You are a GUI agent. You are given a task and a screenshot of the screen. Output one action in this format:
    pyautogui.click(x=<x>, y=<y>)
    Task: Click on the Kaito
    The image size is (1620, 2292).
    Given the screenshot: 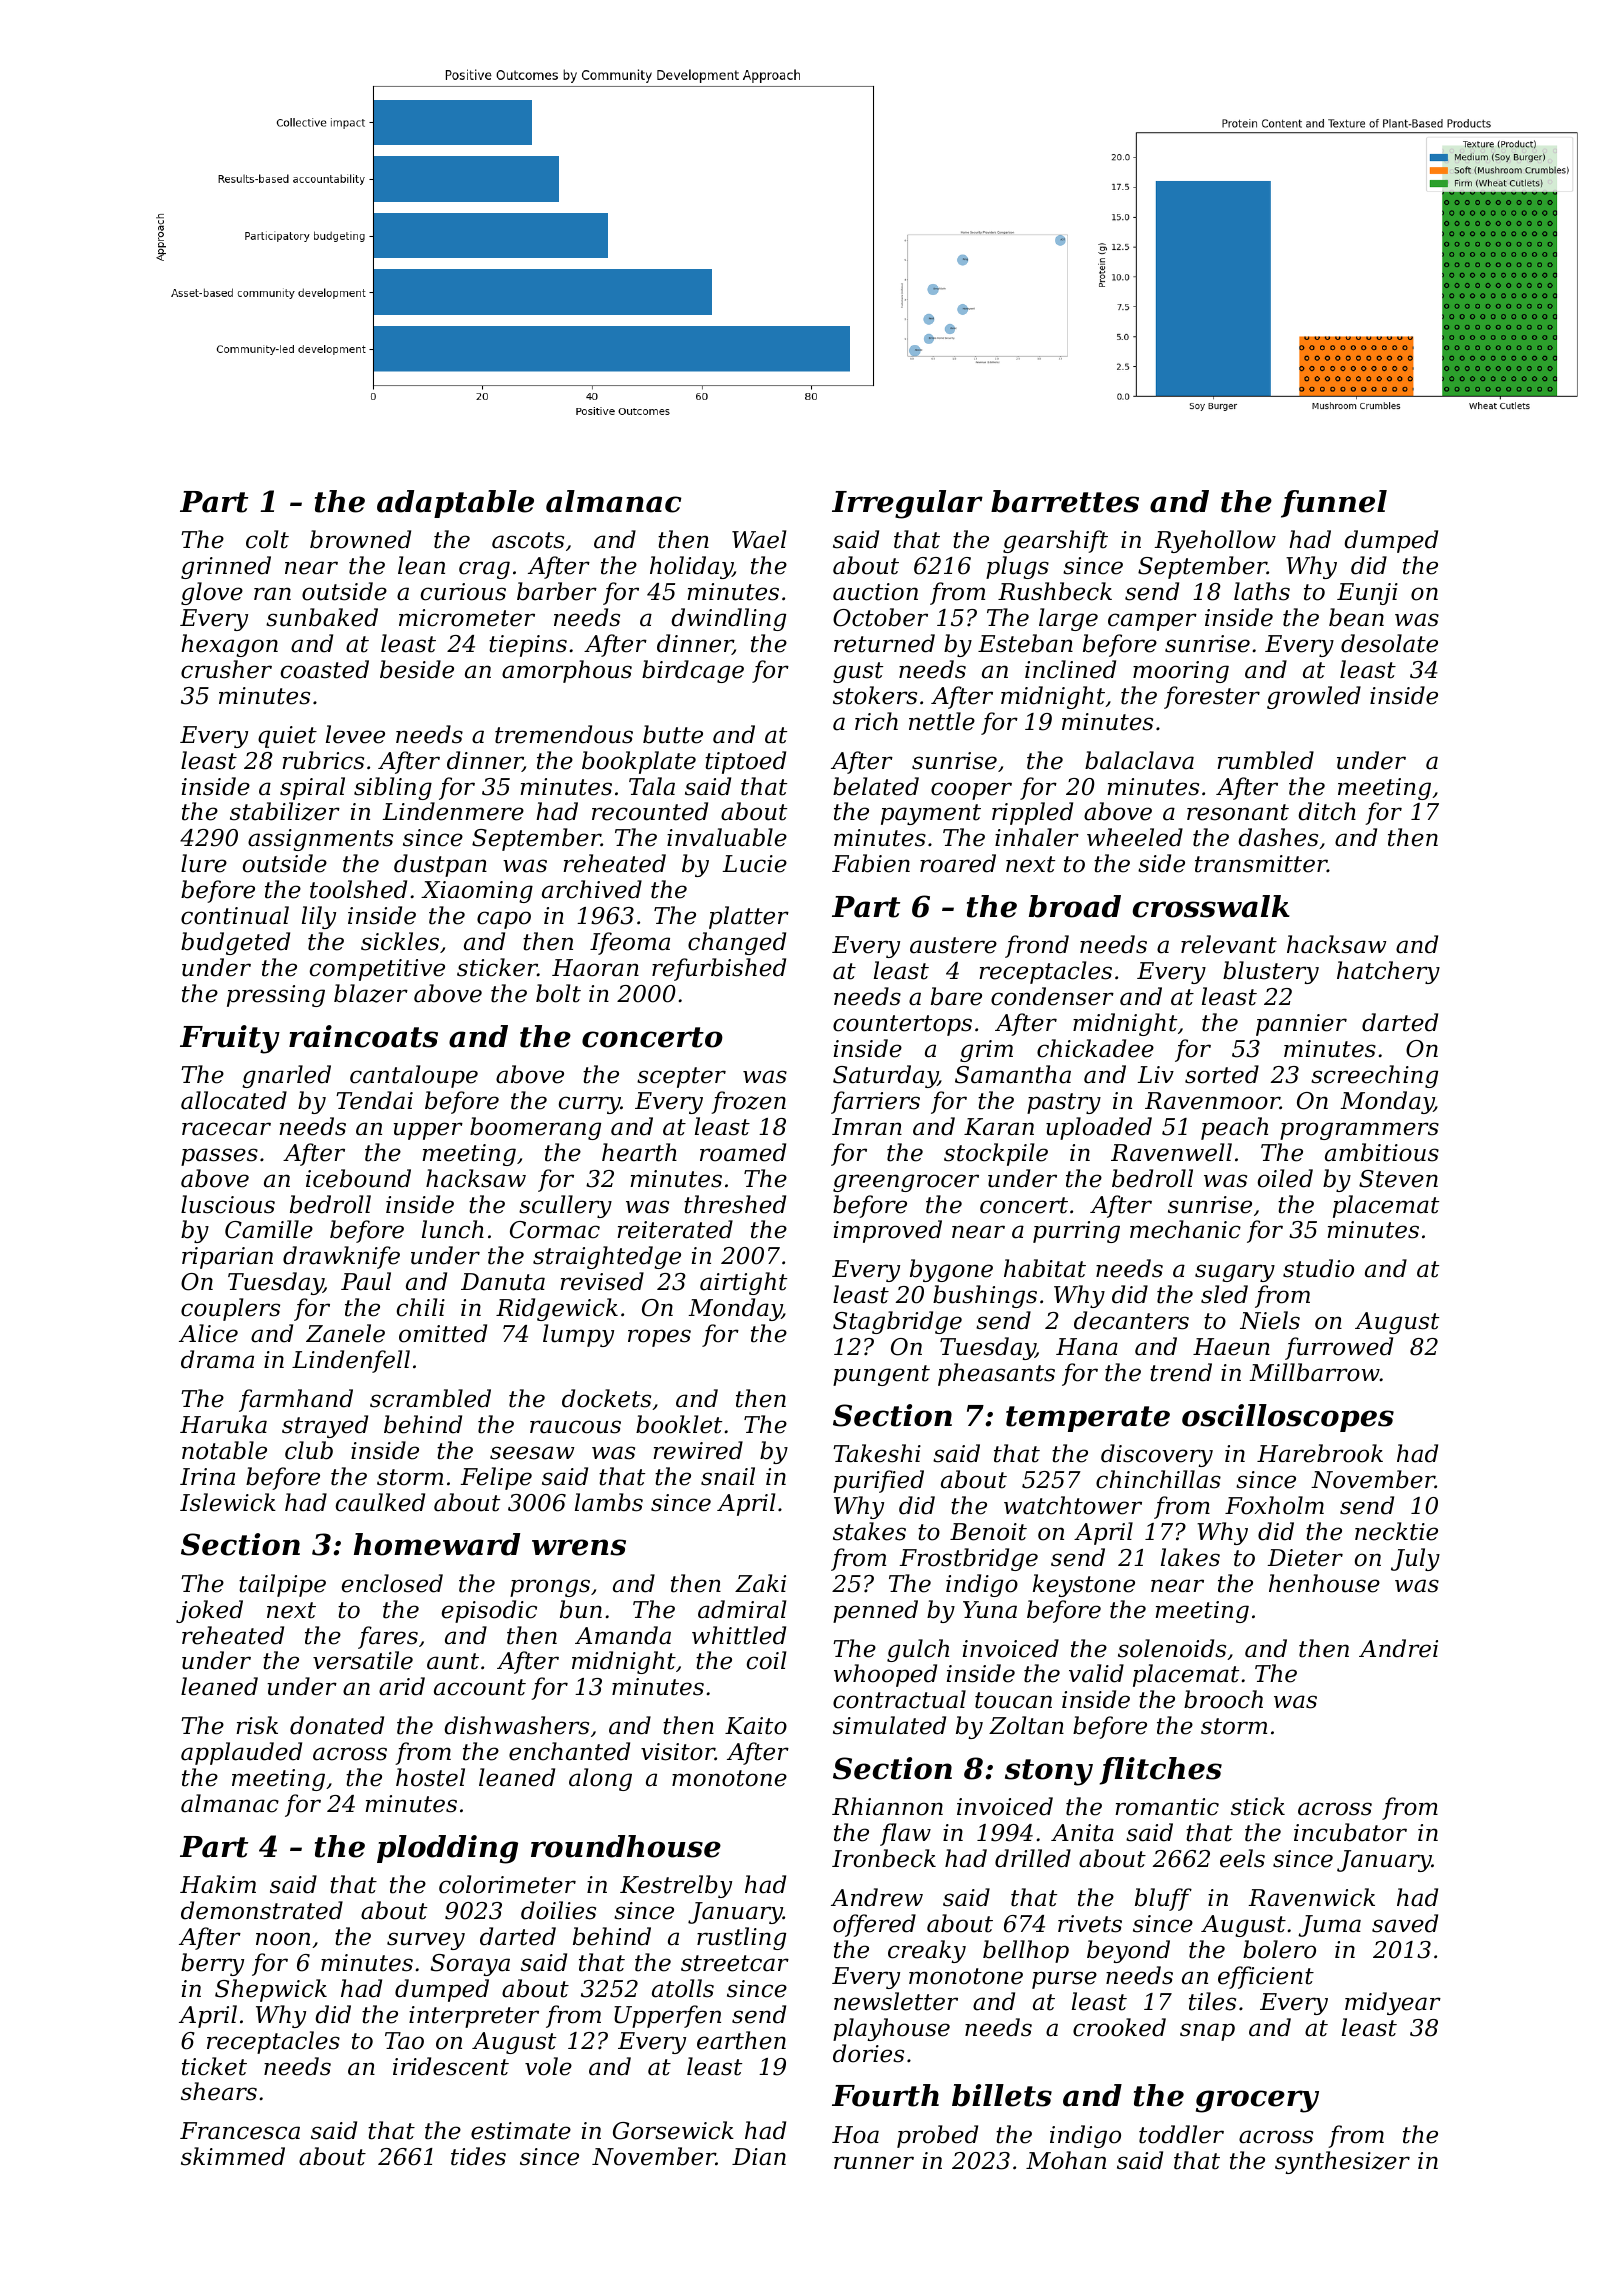 What is the action you would take?
    pyautogui.click(x=756, y=1726)
